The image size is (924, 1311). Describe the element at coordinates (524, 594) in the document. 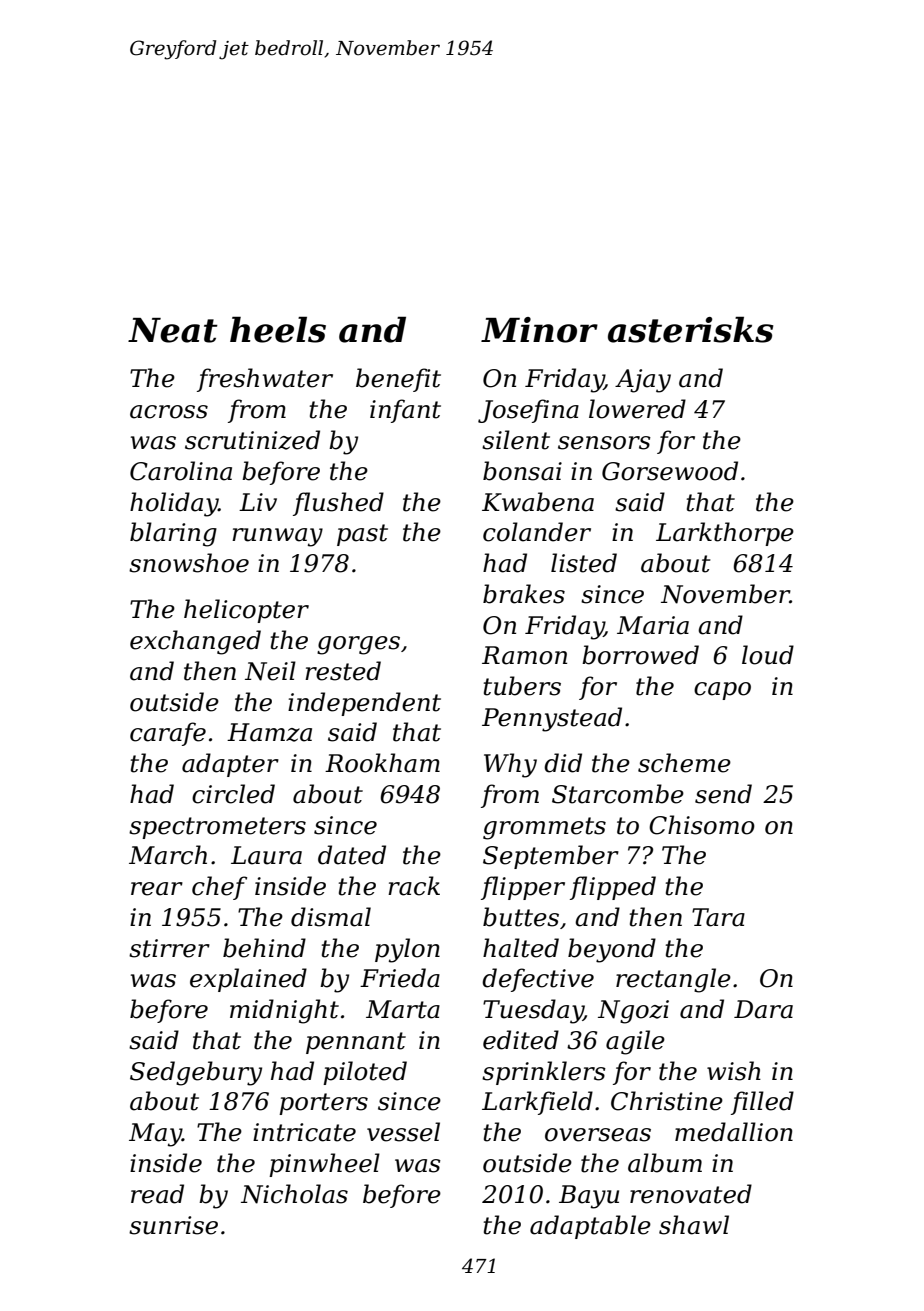

I see `brakes` at that location.
